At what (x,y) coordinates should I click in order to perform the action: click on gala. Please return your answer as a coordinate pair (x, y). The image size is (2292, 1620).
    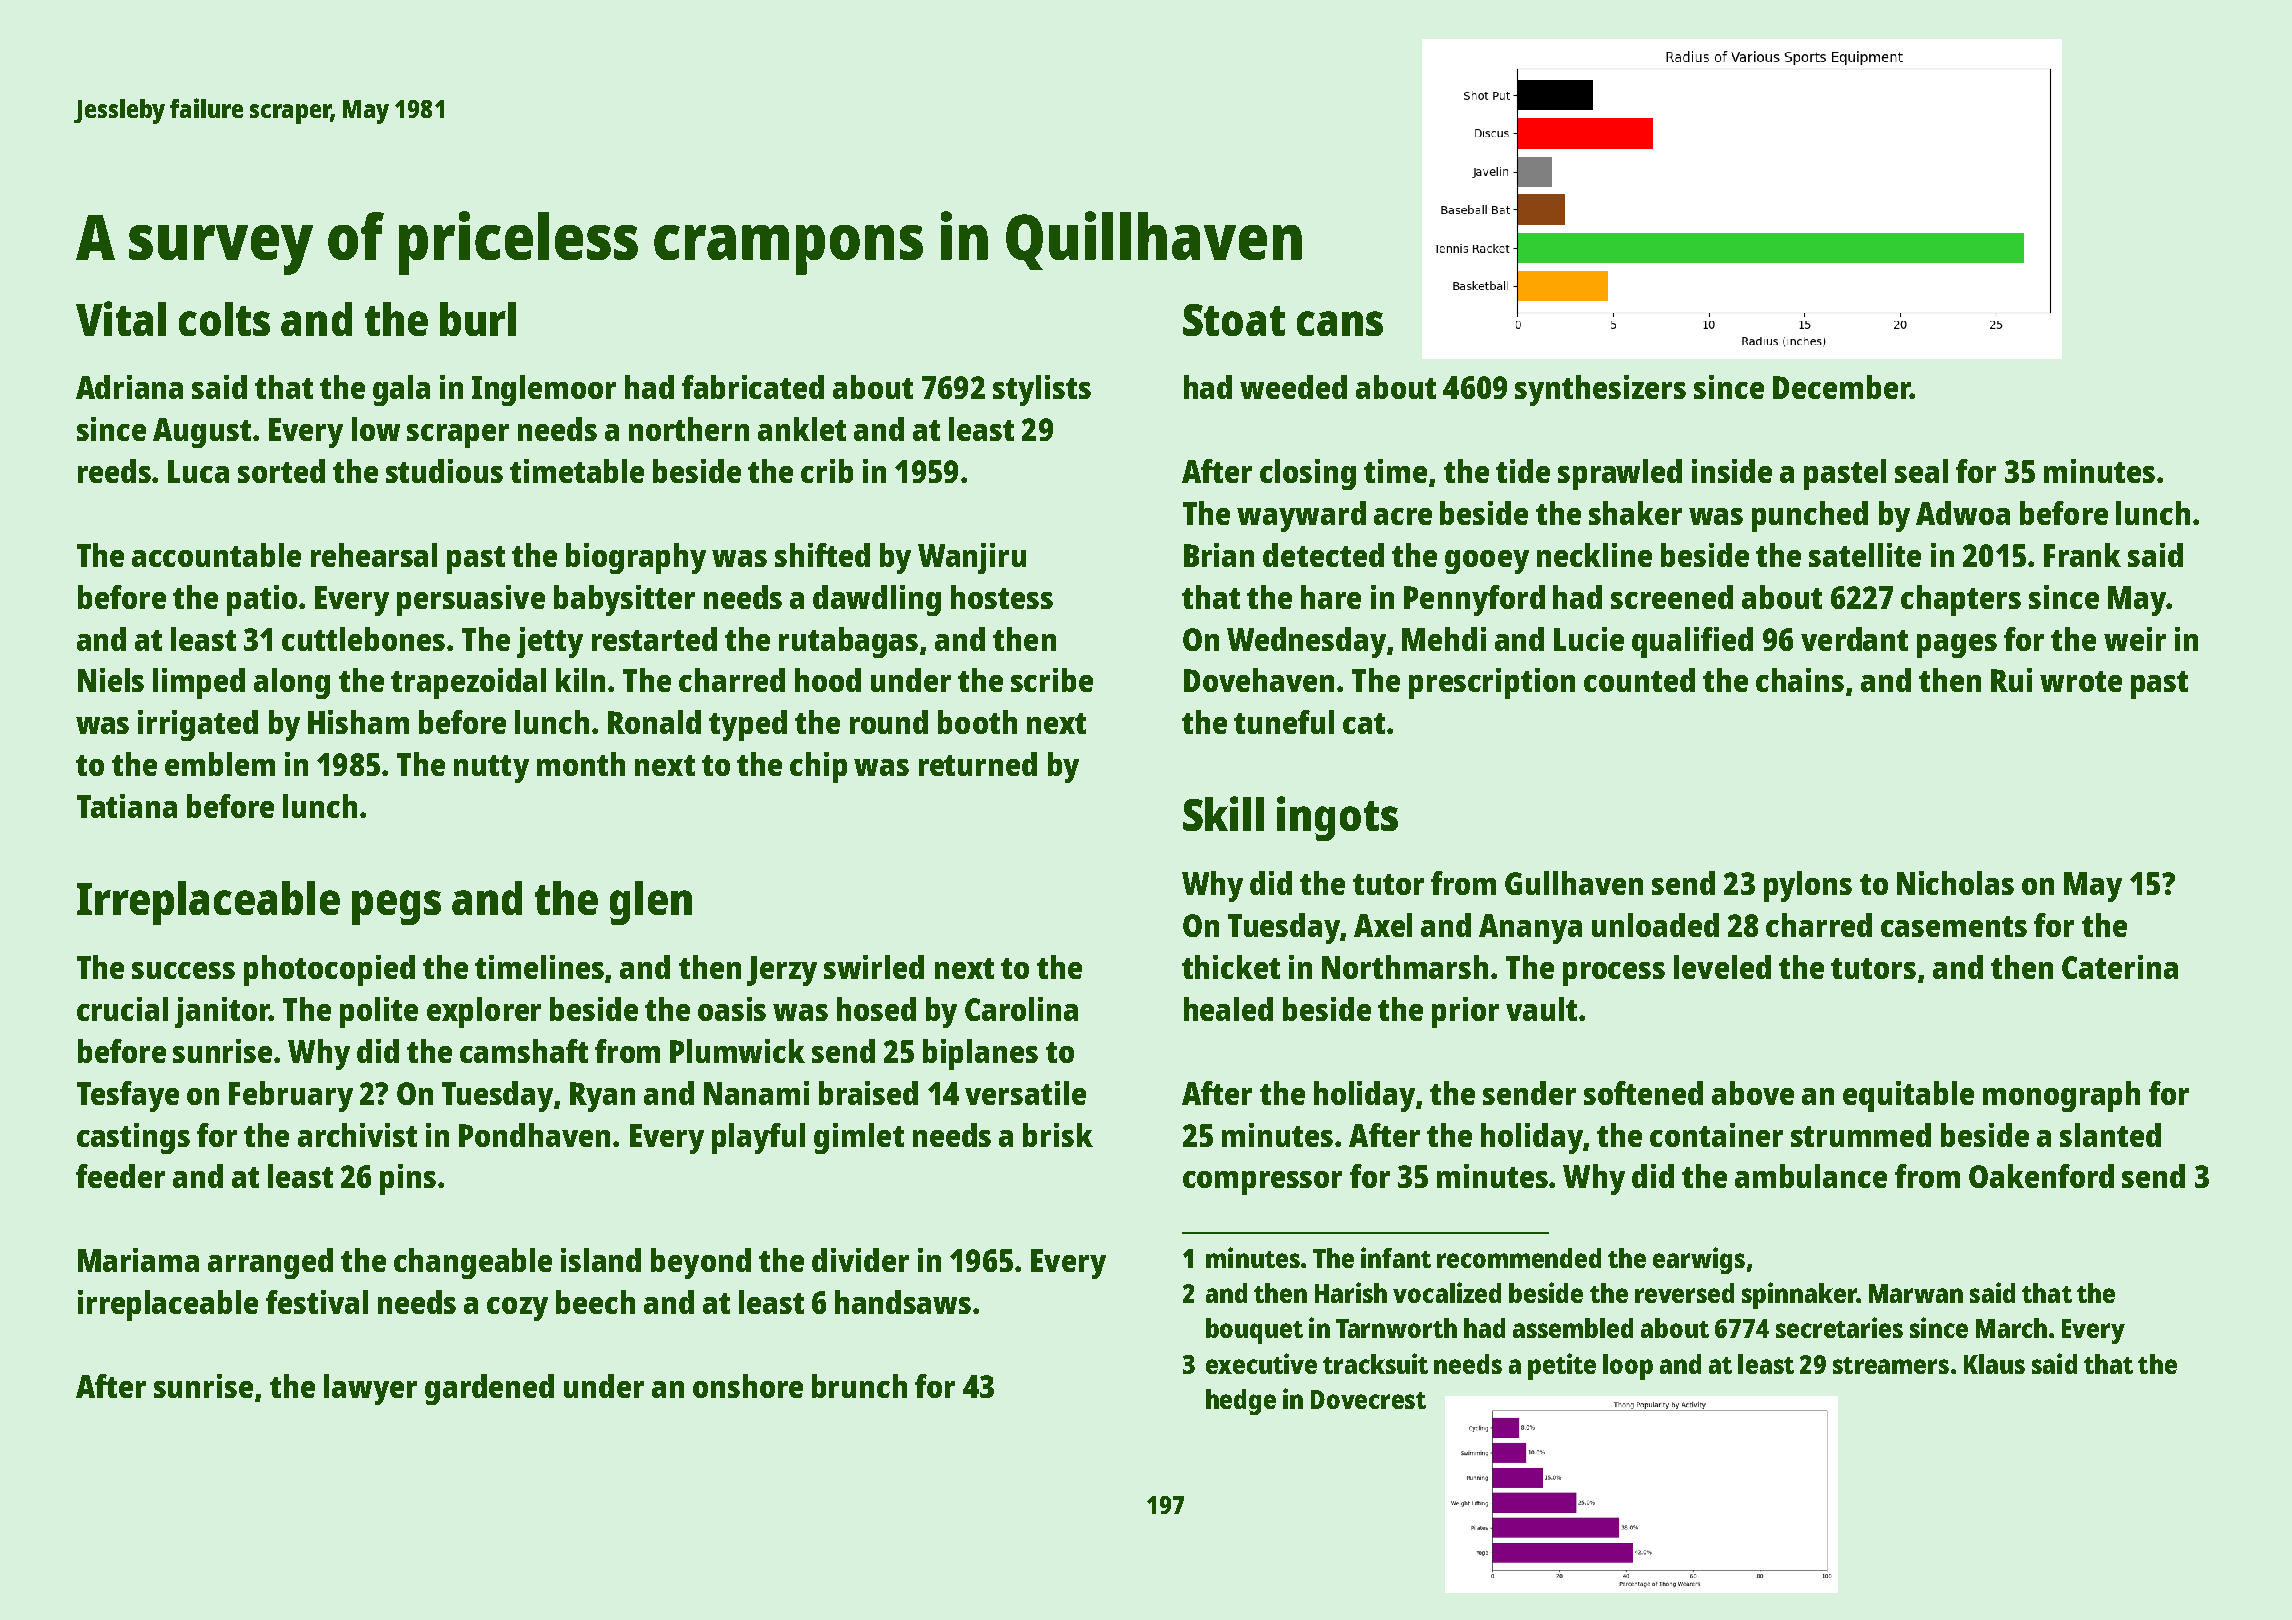
    Looking at the image, I should click on (401, 390).
